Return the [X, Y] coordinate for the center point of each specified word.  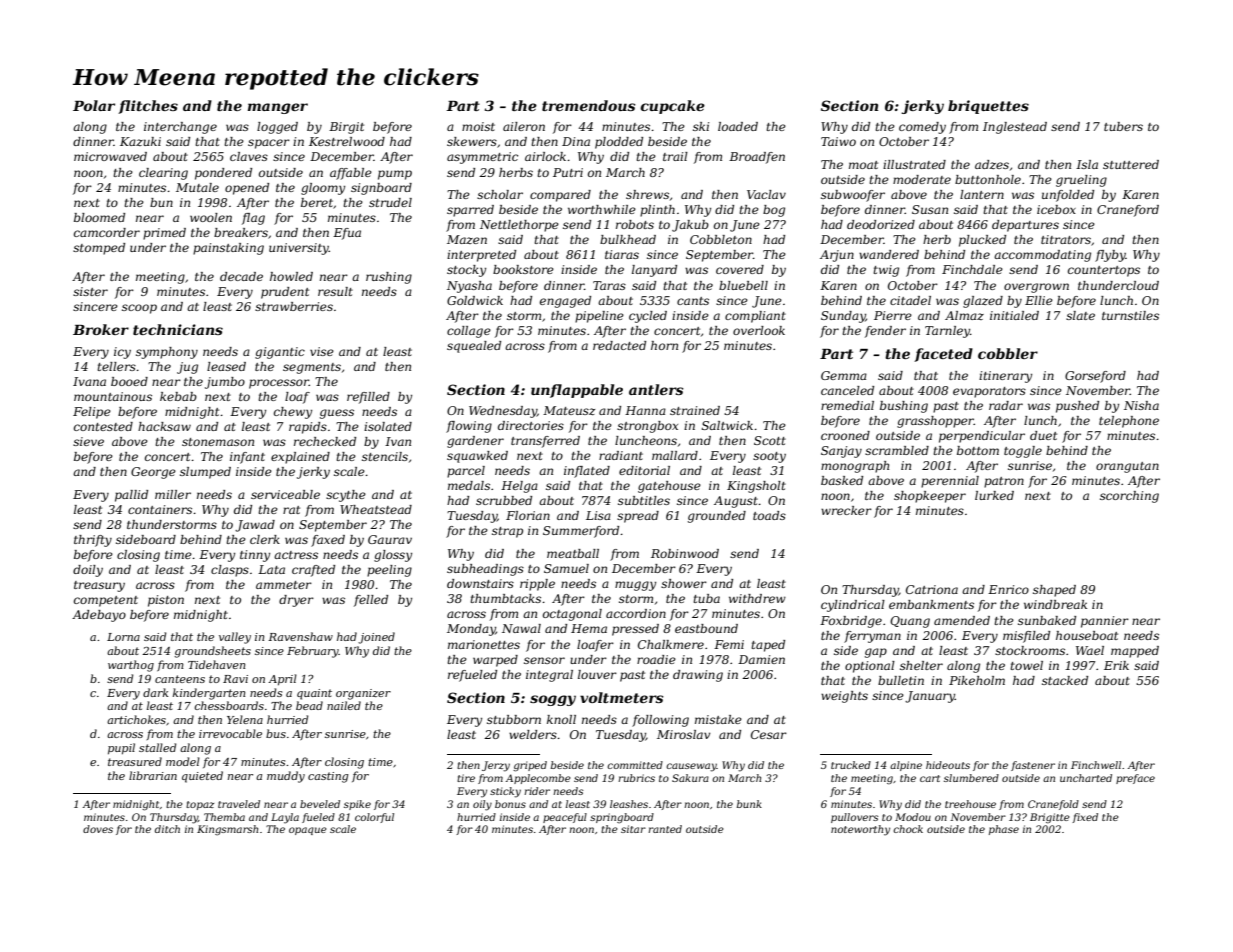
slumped [205, 473]
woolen [211, 217]
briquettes [988, 107]
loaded [738, 126]
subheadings [485, 570]
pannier [1105, 622]
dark [156, 692]
